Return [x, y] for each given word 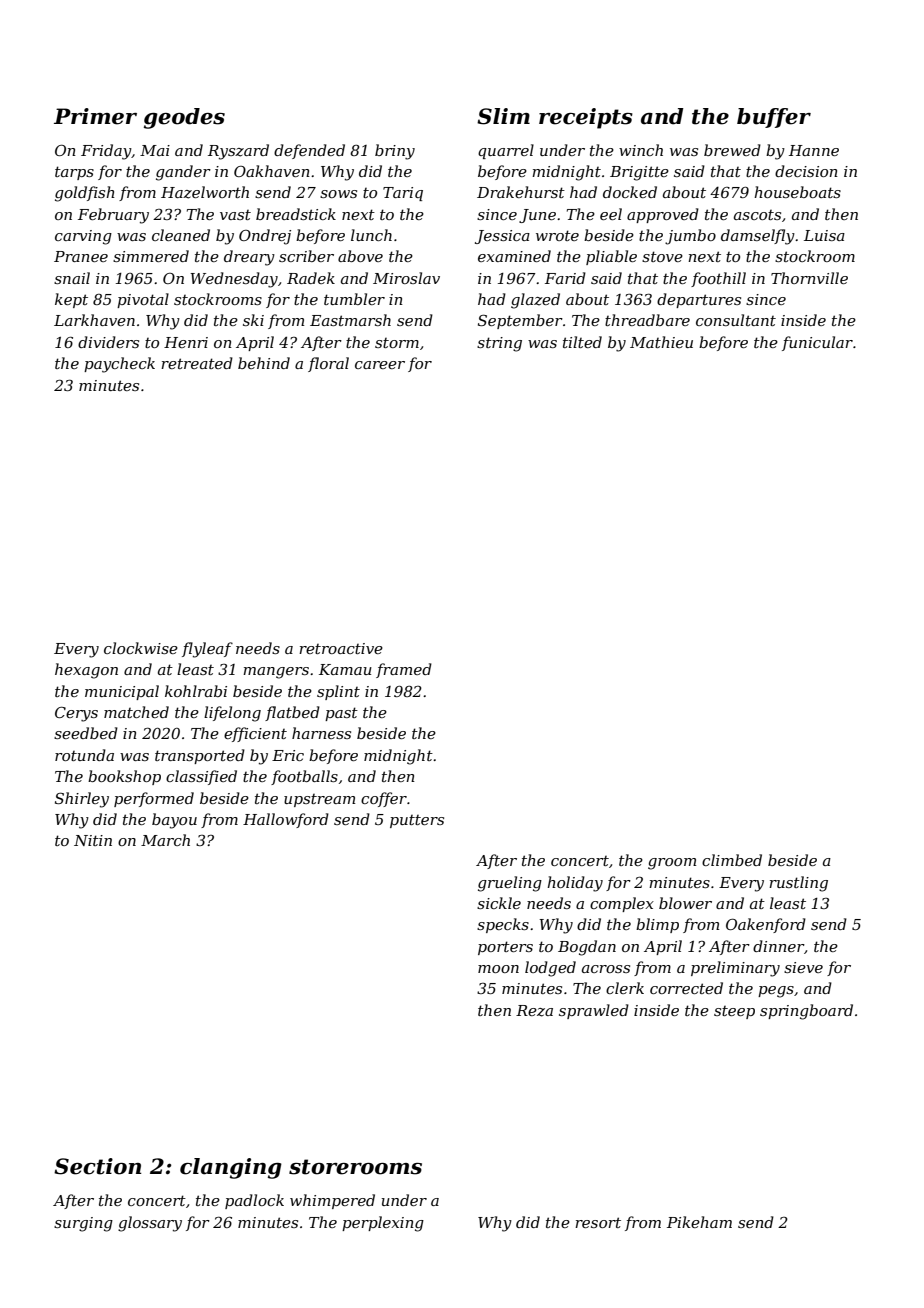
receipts [586, 118]
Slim [503, 116]
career [380, 365]
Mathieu [661, 342]
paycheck [119, 365]
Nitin [93, 840]
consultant [736, 320]
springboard [806, 1012]
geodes [184, 118]
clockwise [141, 648]
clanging [231, 1168]
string [499, 344]
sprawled [594, 1011]
